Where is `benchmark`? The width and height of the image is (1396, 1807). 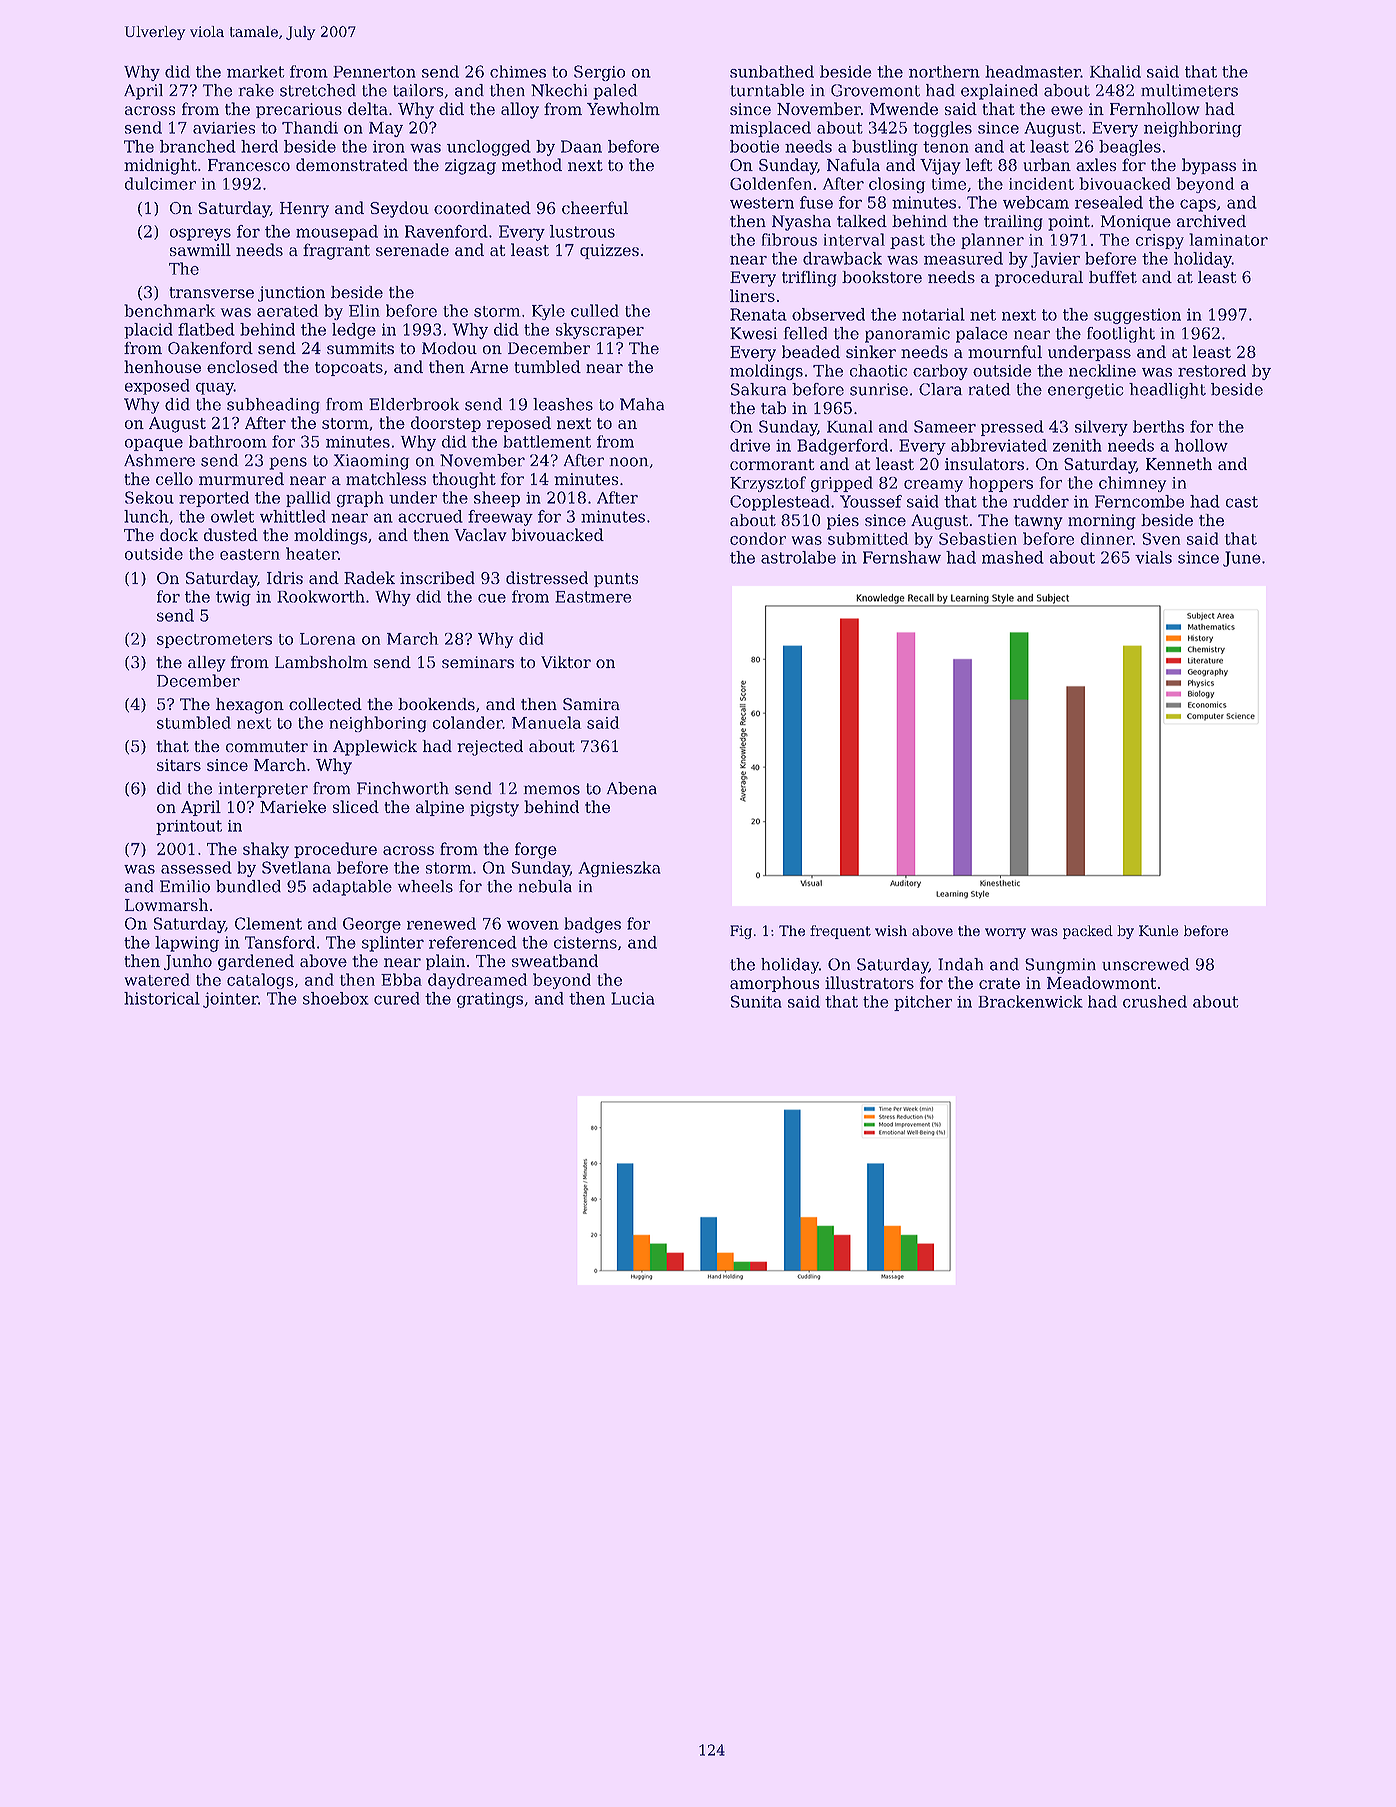 benchmark is located at coordinates (169, 310).
